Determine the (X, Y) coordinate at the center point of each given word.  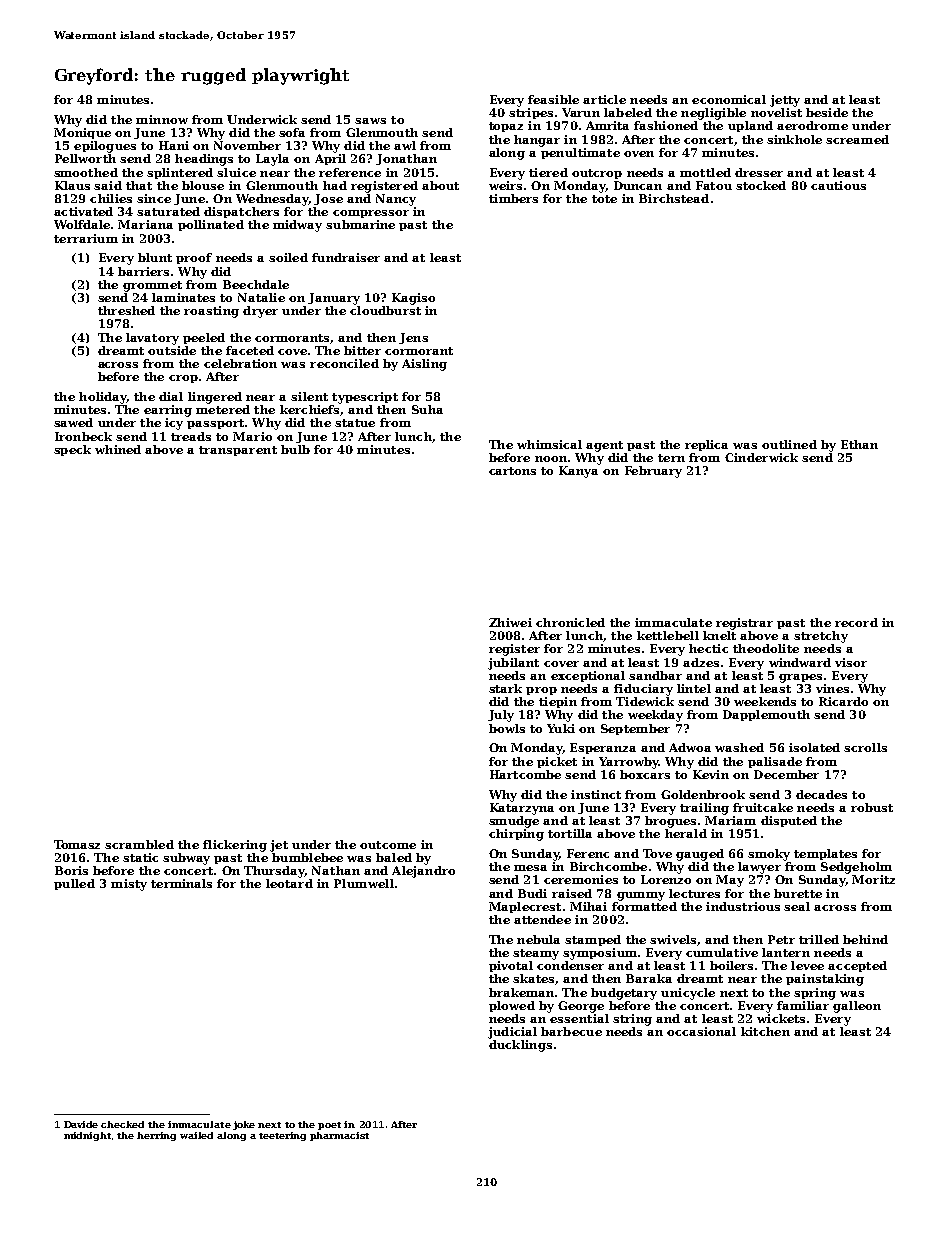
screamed (857, 139)
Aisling (424, 365)
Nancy (396, 200)
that (139, 185)
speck (72, 450)
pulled (74, 884)
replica (706, 445)
